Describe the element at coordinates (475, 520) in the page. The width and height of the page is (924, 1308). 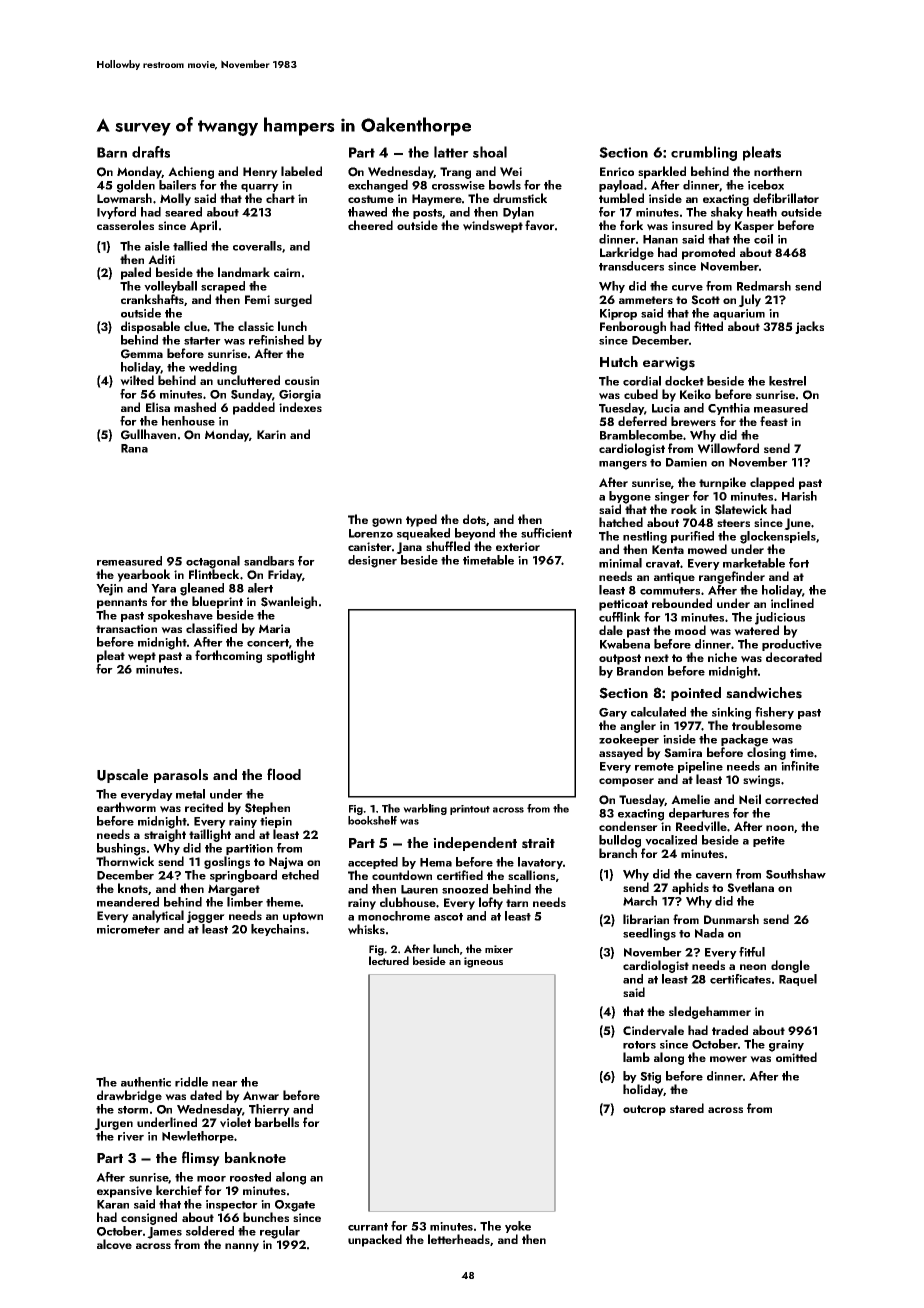
I see `dots` at that location.
